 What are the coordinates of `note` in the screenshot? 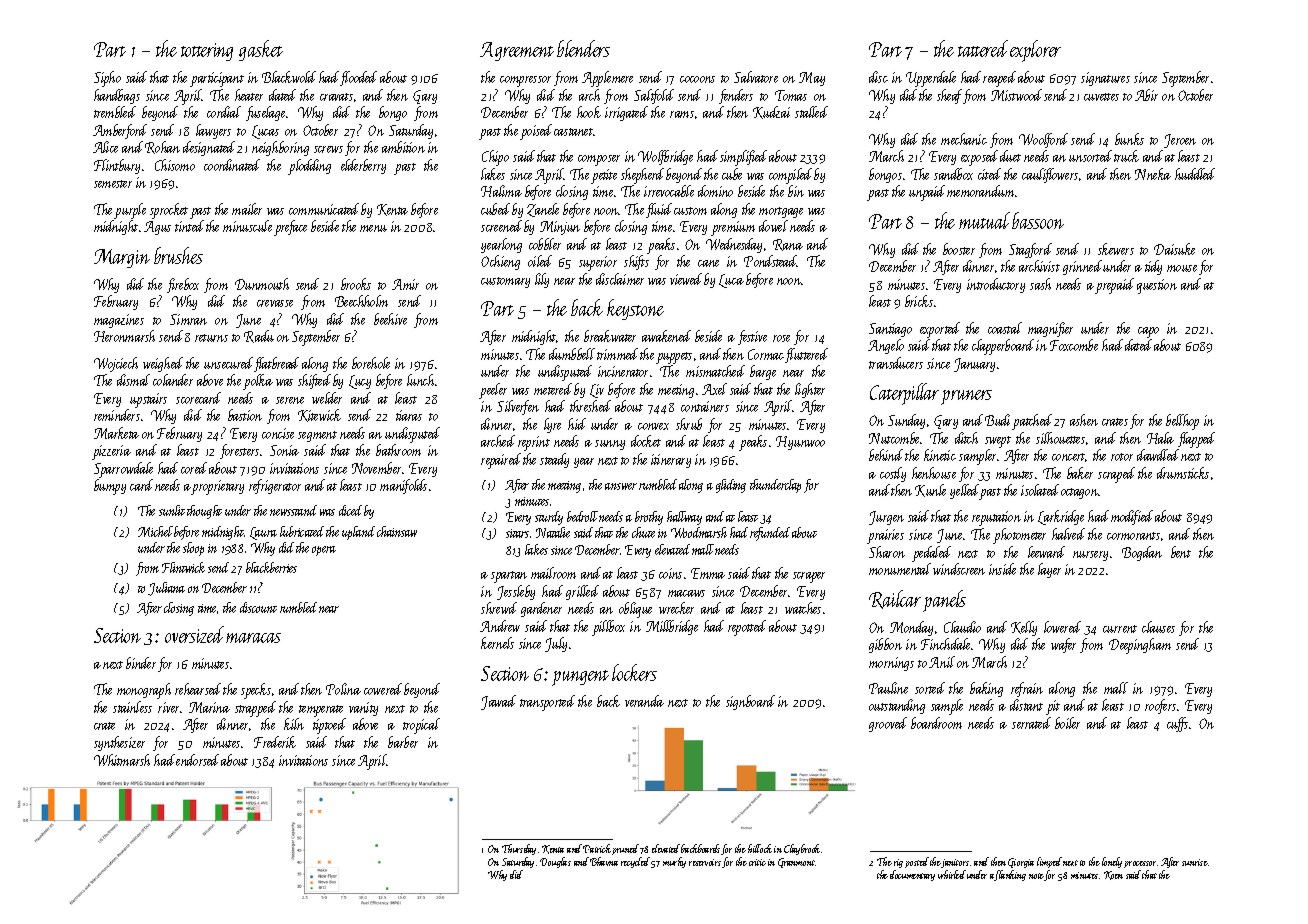 It's located at (1037, 877).
